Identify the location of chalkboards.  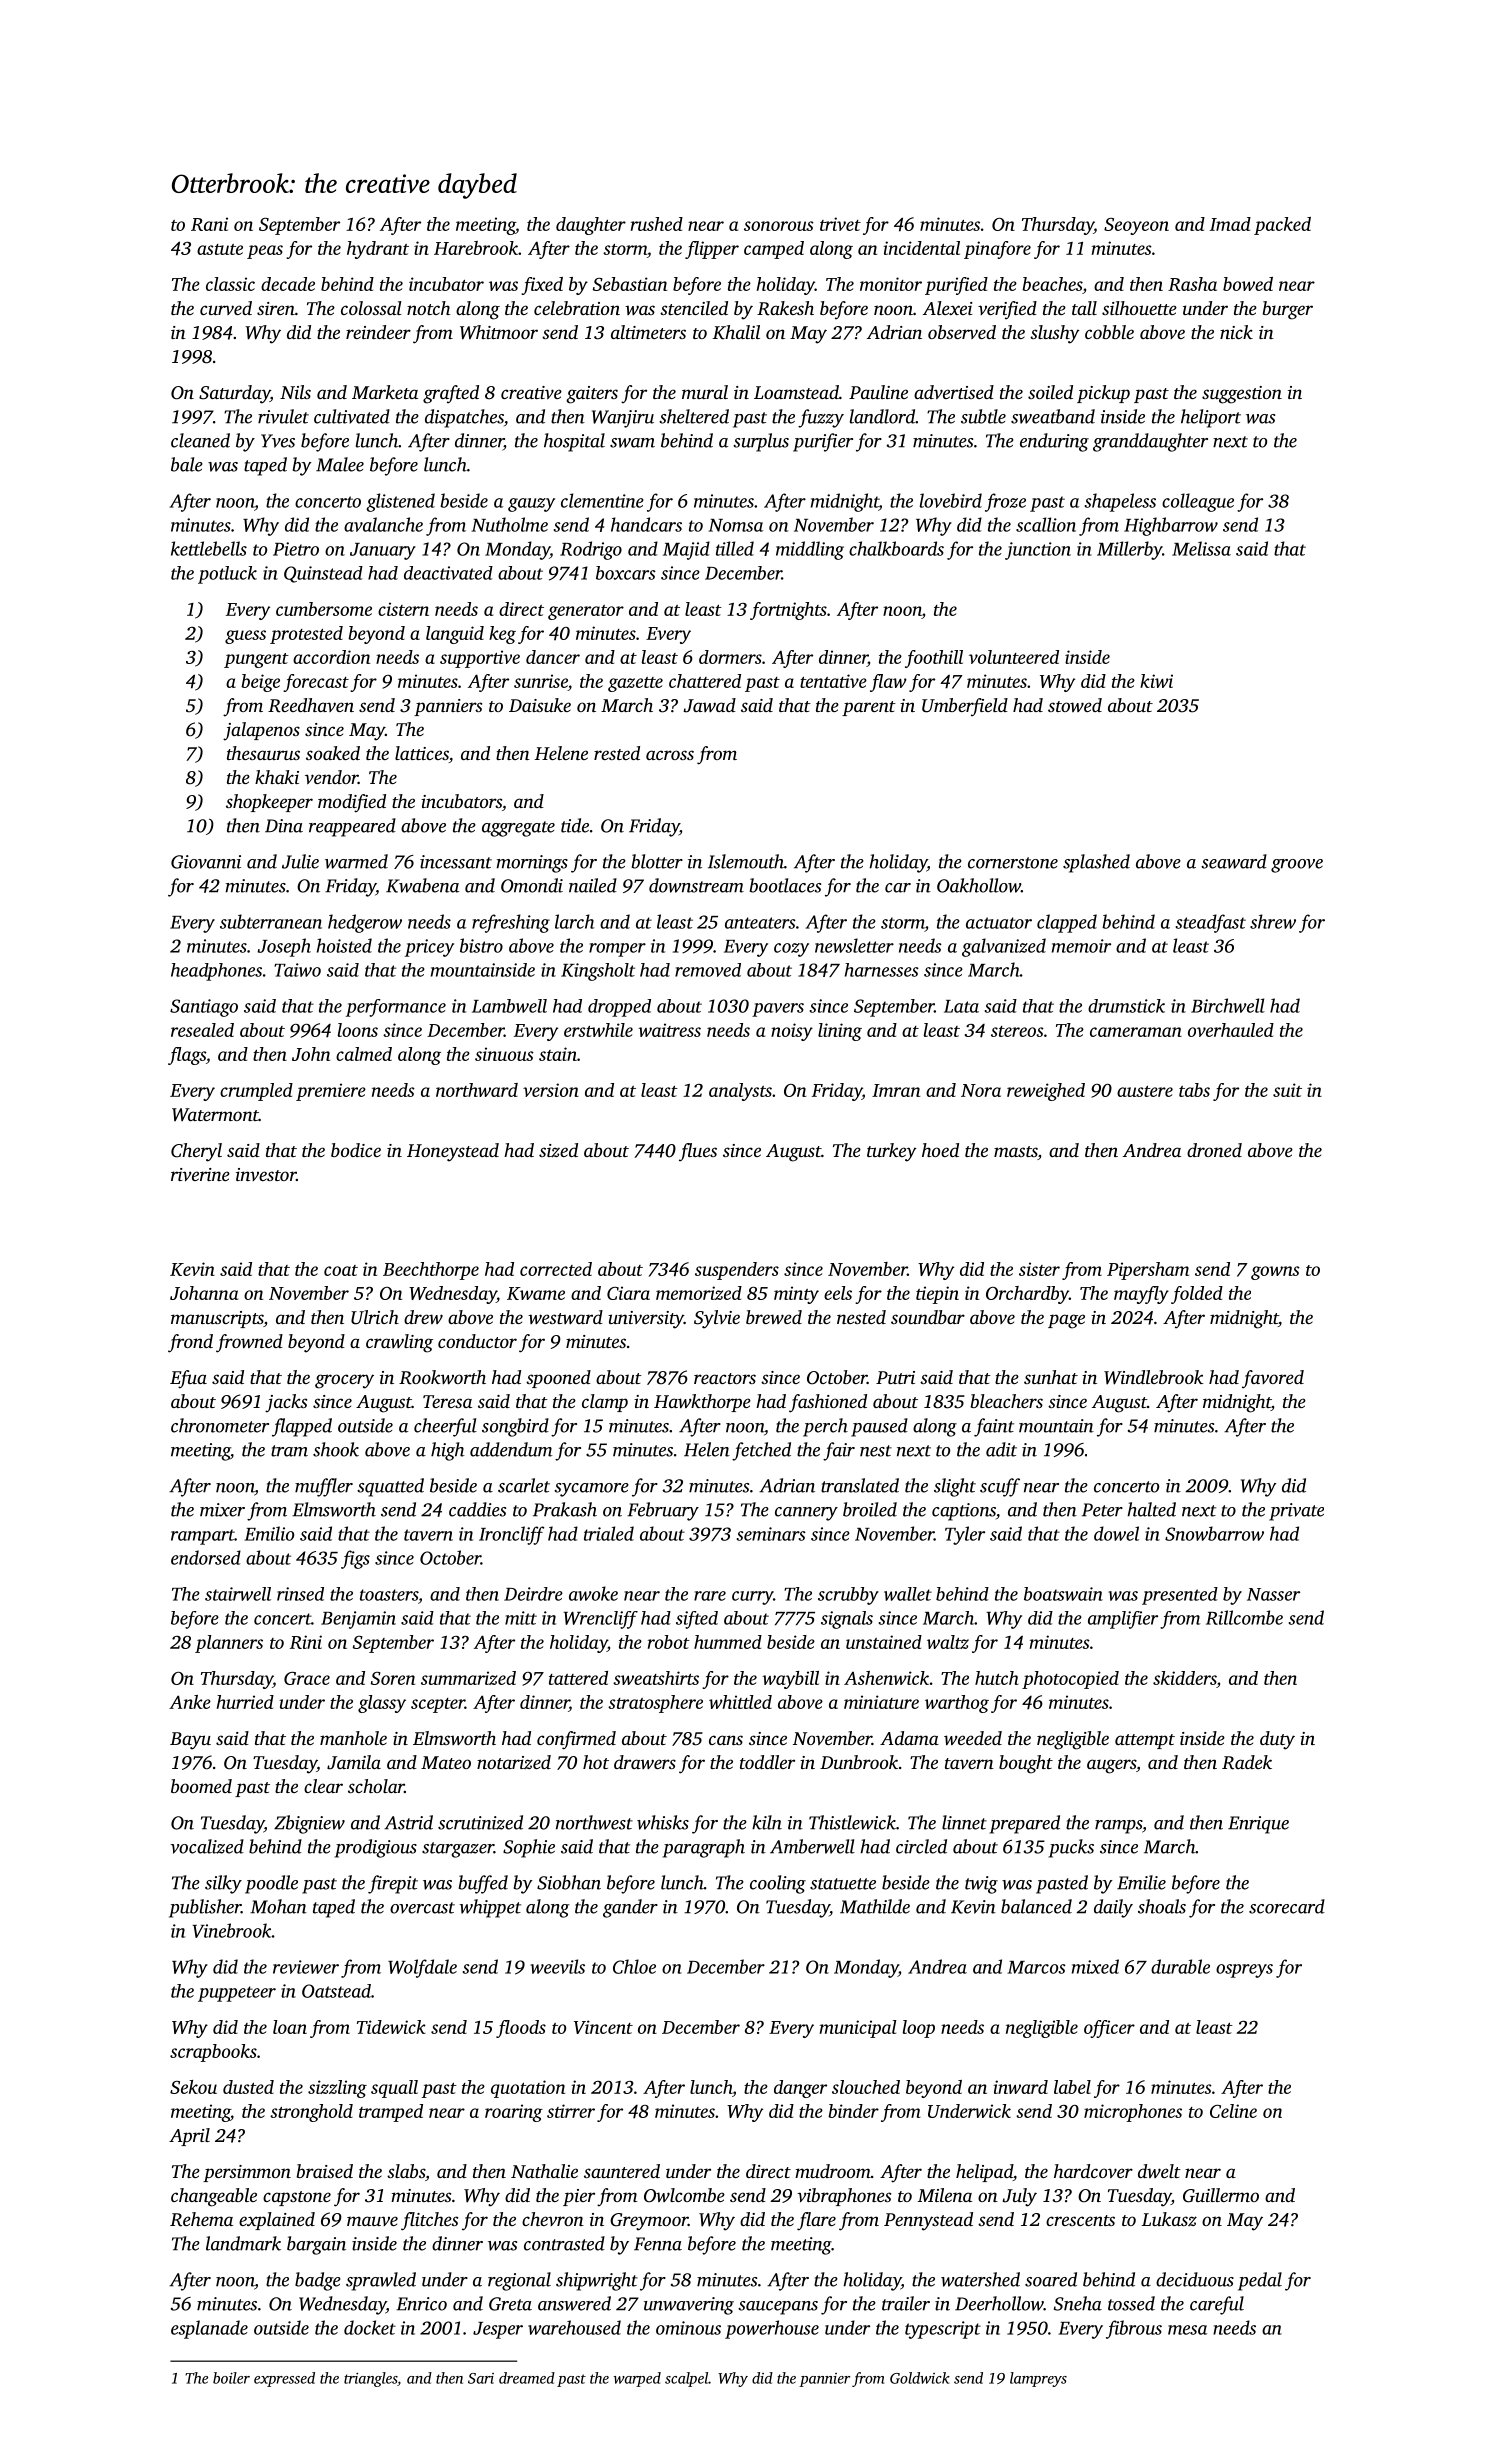
(896, 548).
